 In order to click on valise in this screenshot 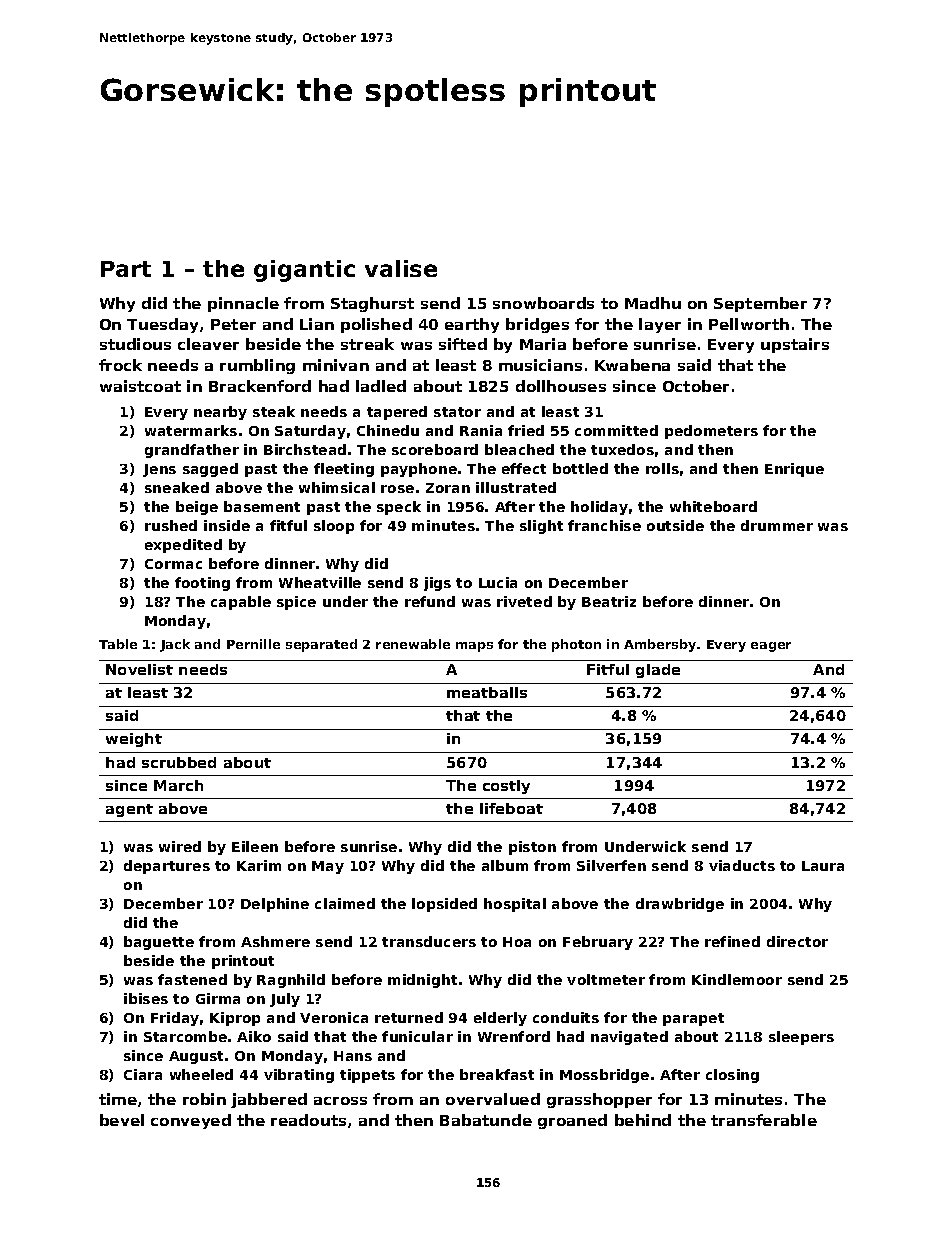, I will do `click(401, 268)`.
